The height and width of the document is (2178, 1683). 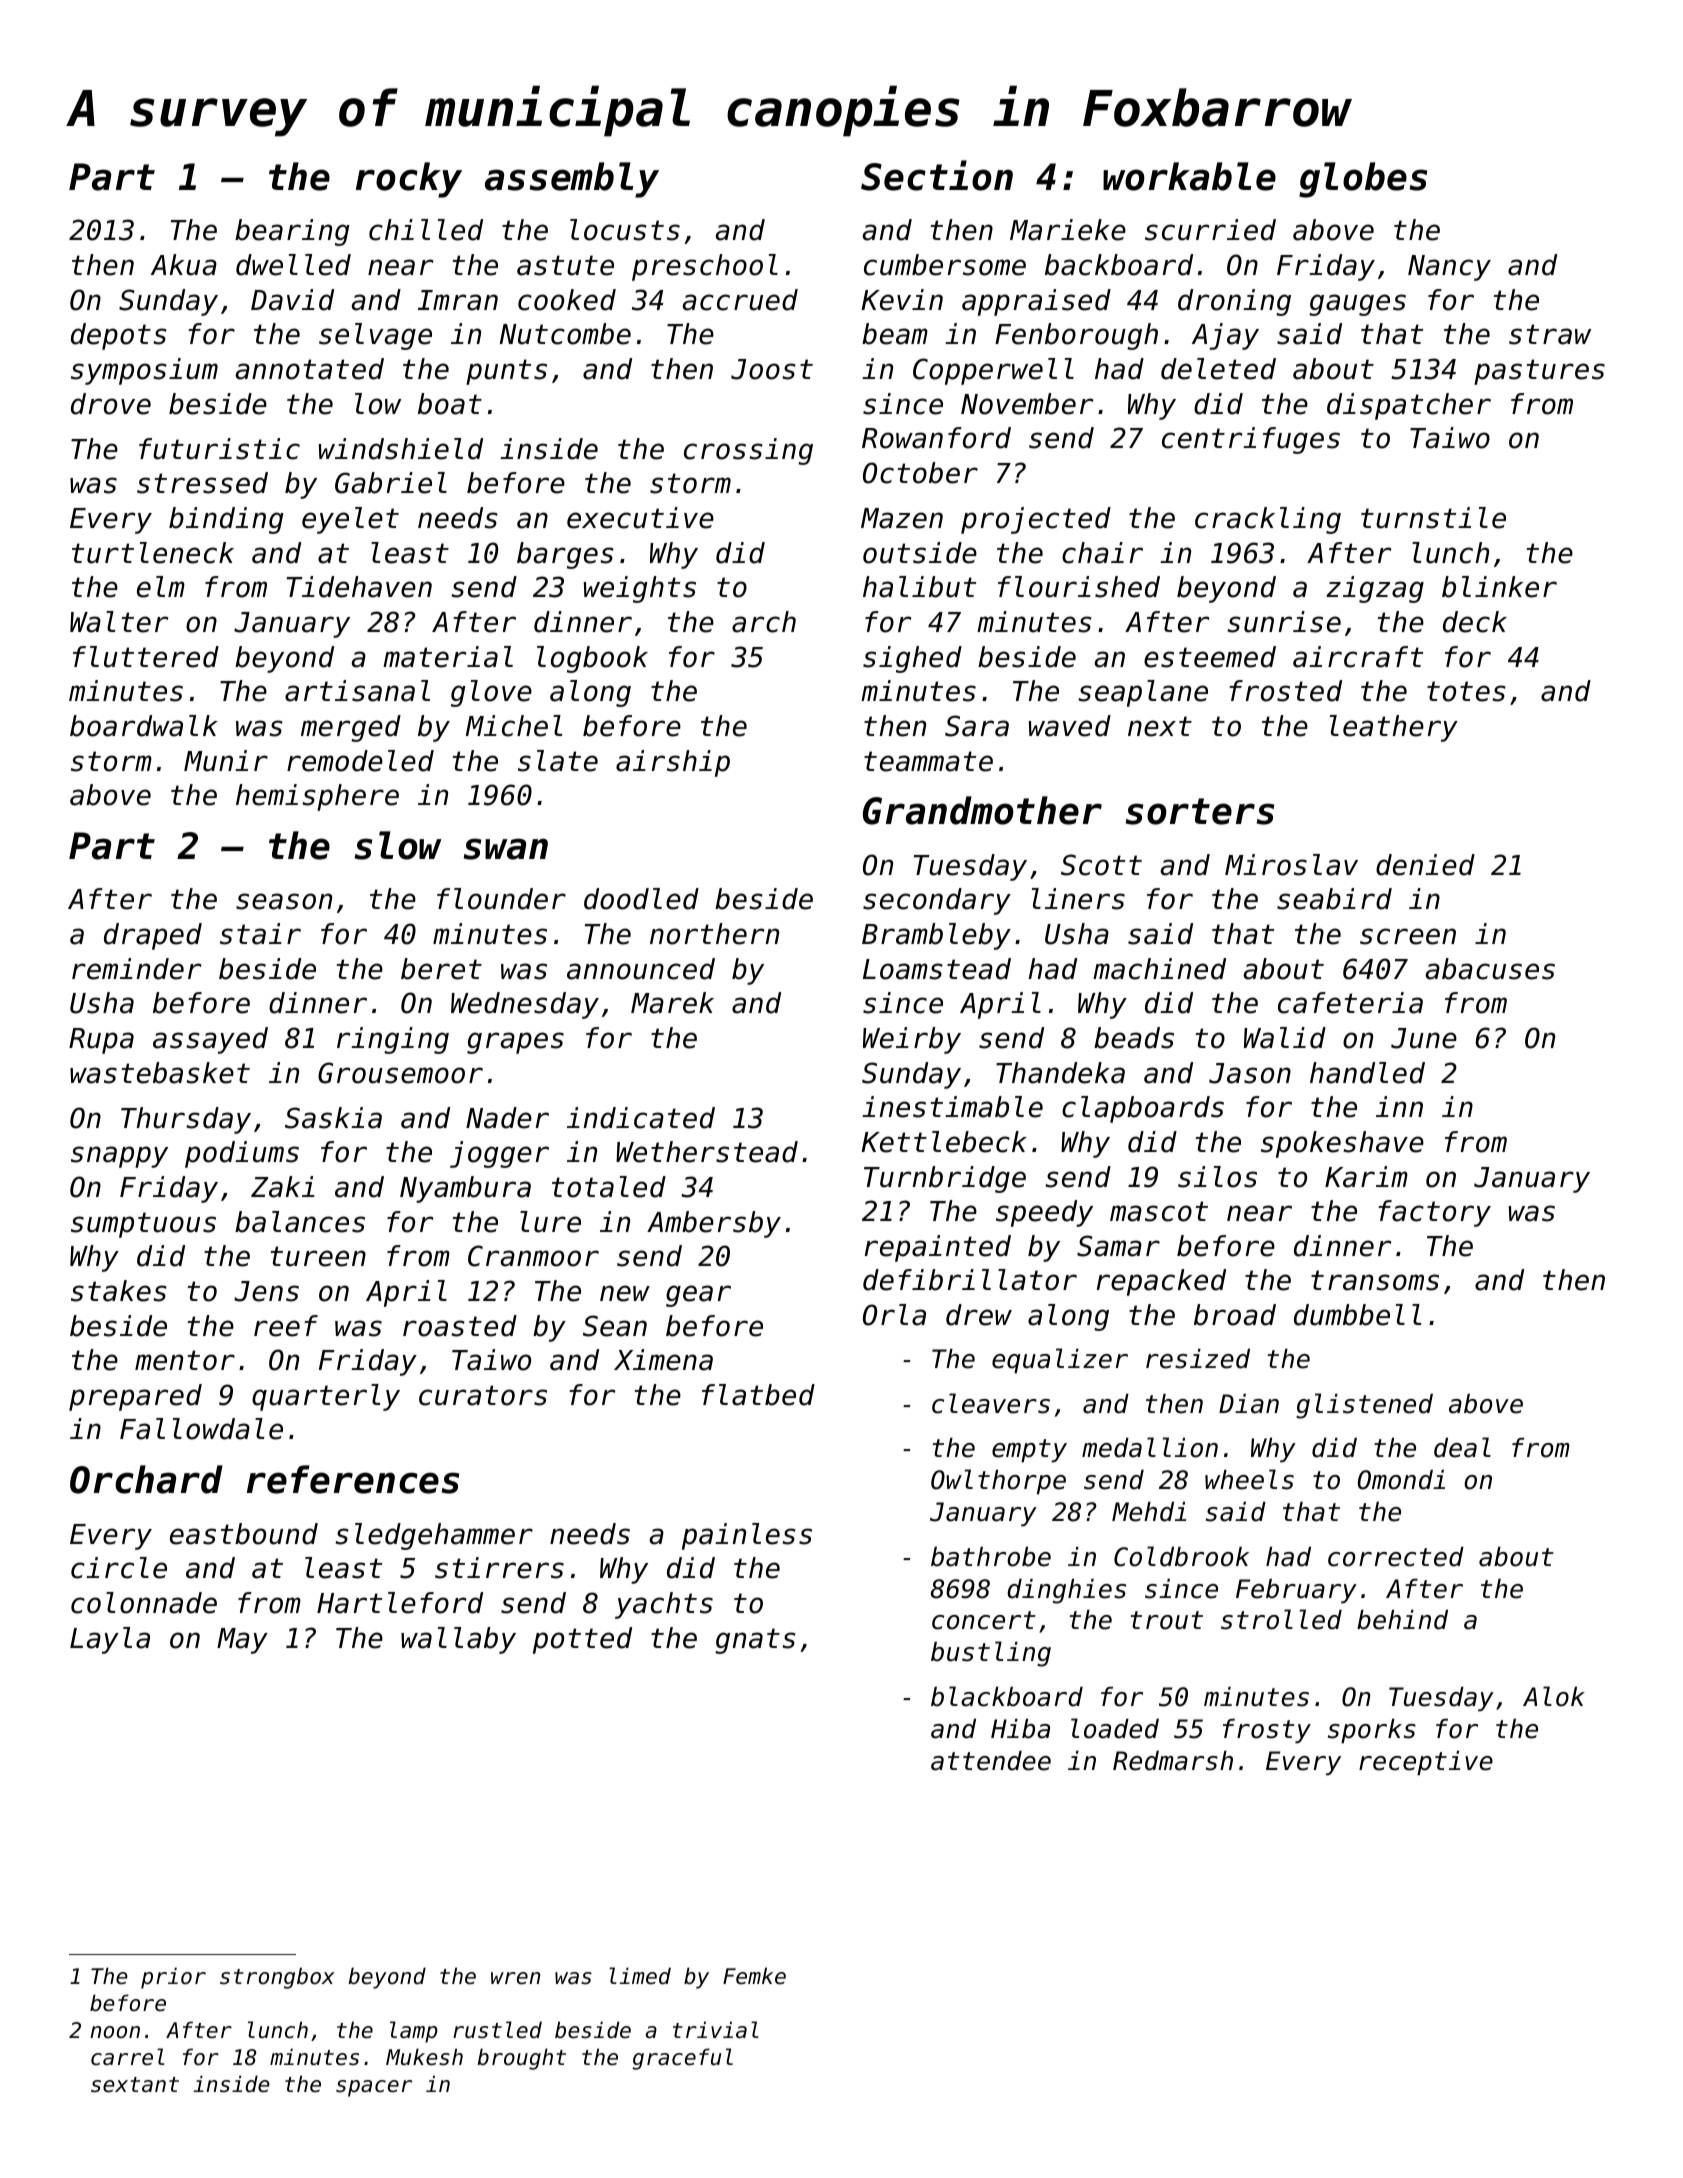 I want to click on rocky, so click(x=409, y=180).
